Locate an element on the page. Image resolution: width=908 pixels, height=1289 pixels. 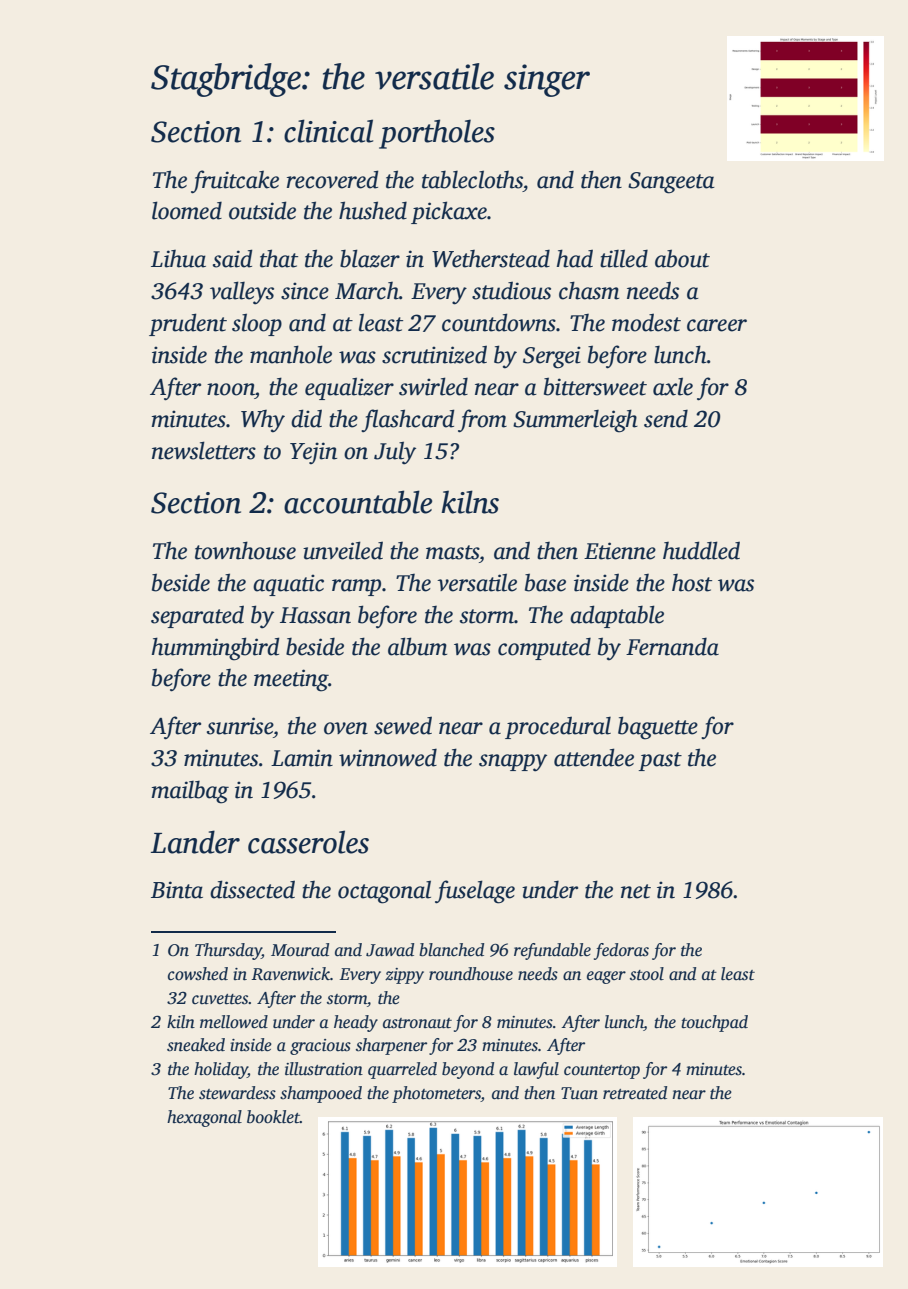
fruitcake is located at coordinates (235, 182).
